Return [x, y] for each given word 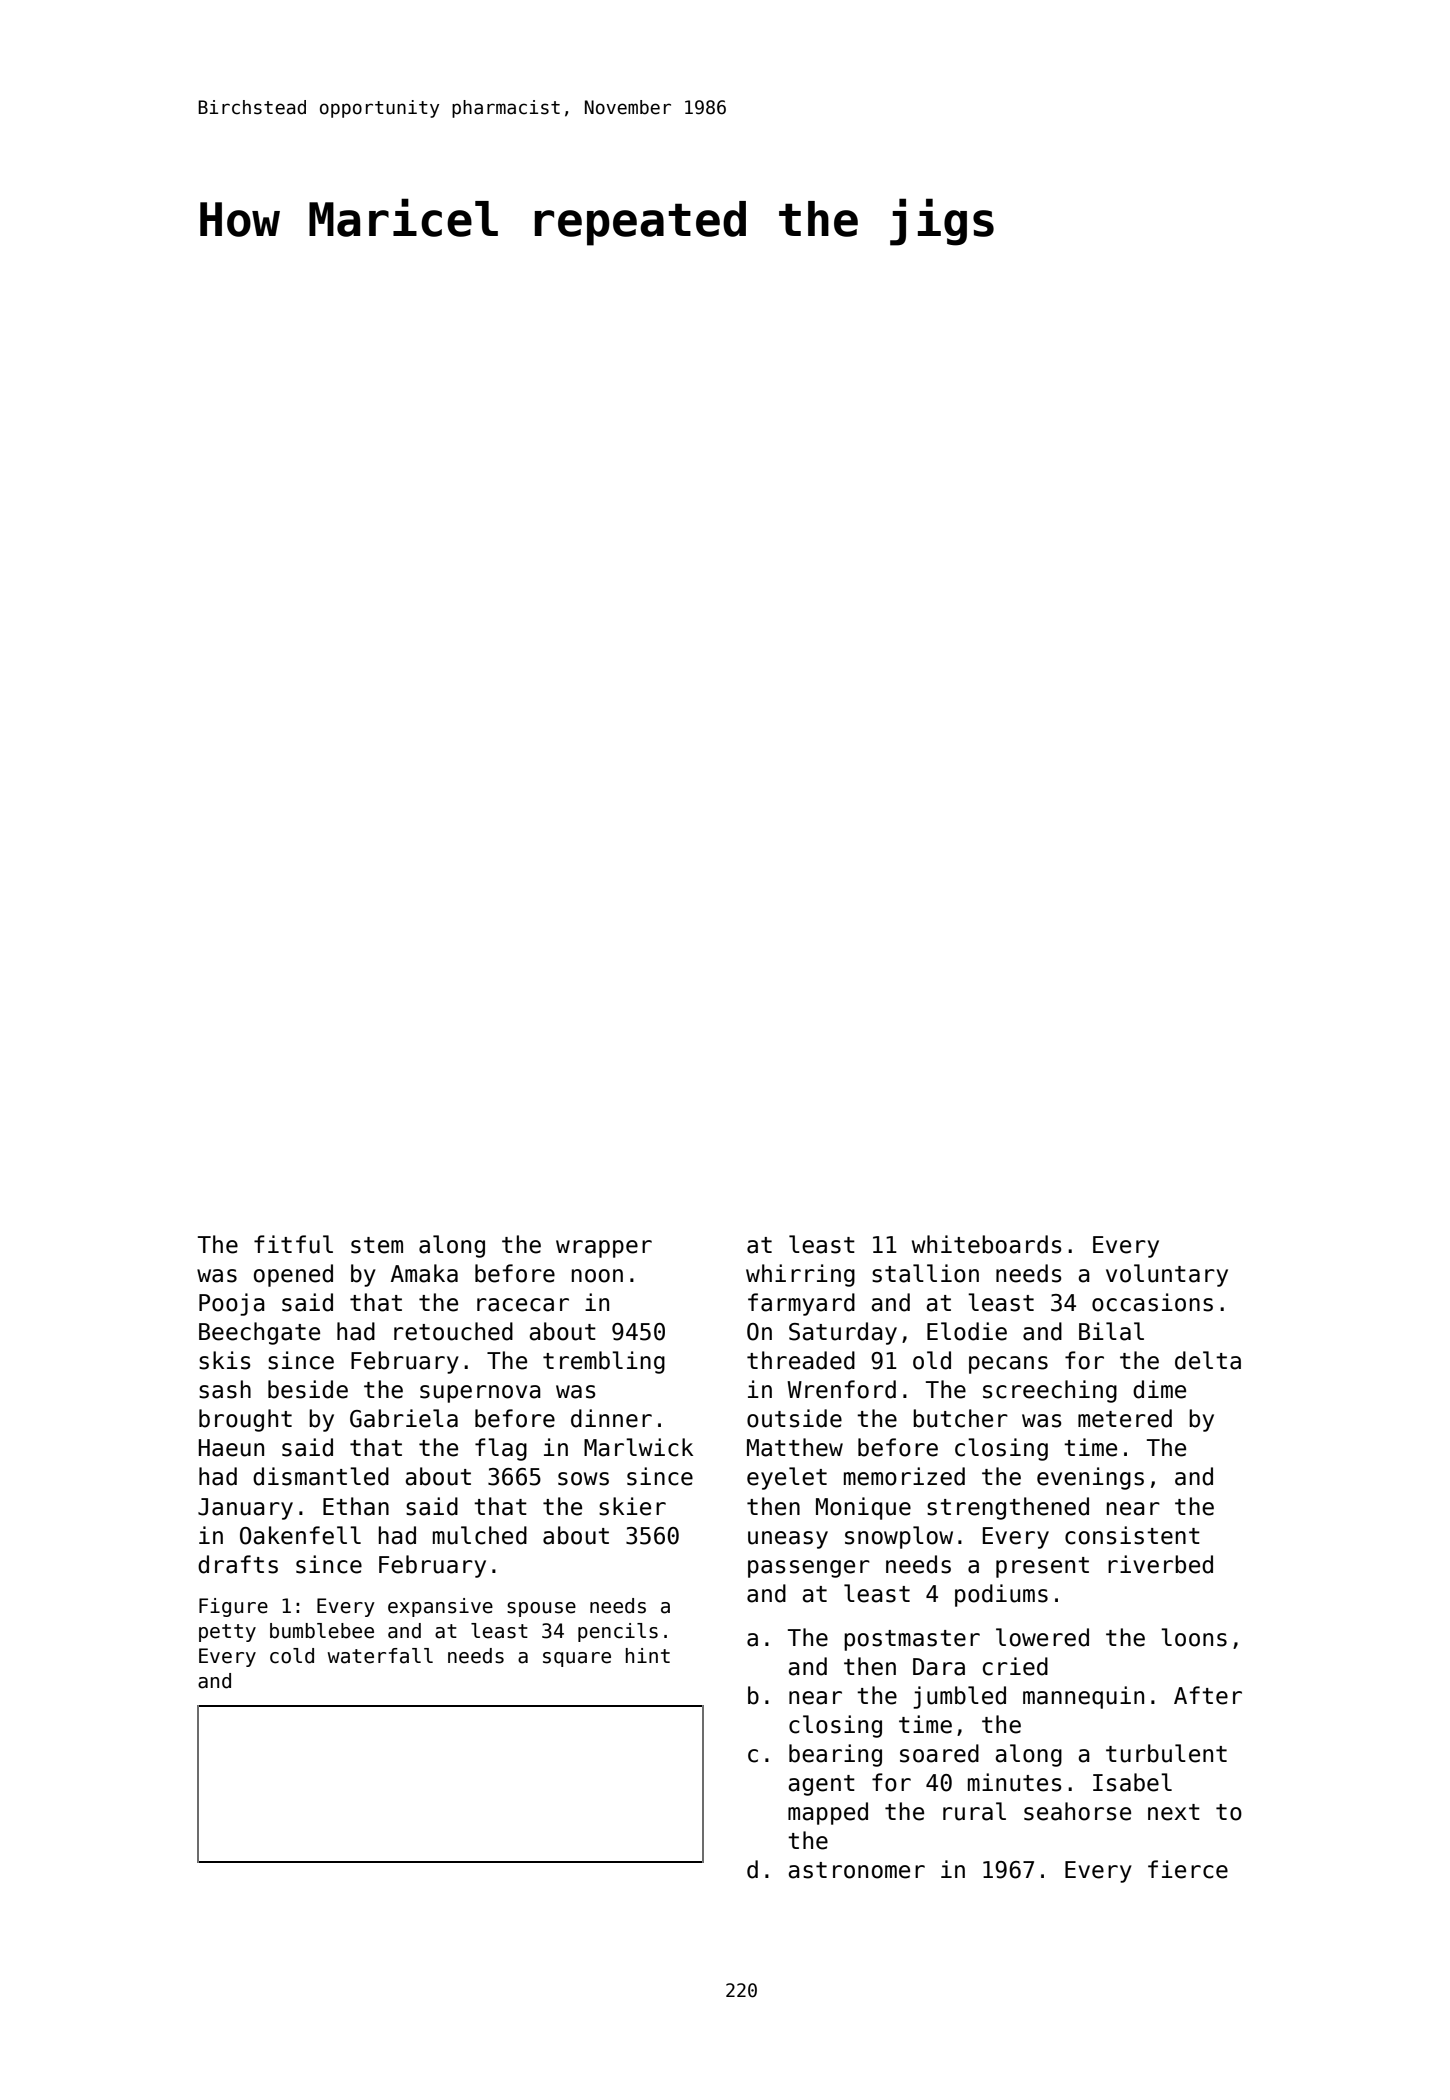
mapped [828, 1813]
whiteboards [987, 1244]
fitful [293, 1244]
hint [648, 1655]
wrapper [604, 1249]
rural [974, 1811]
